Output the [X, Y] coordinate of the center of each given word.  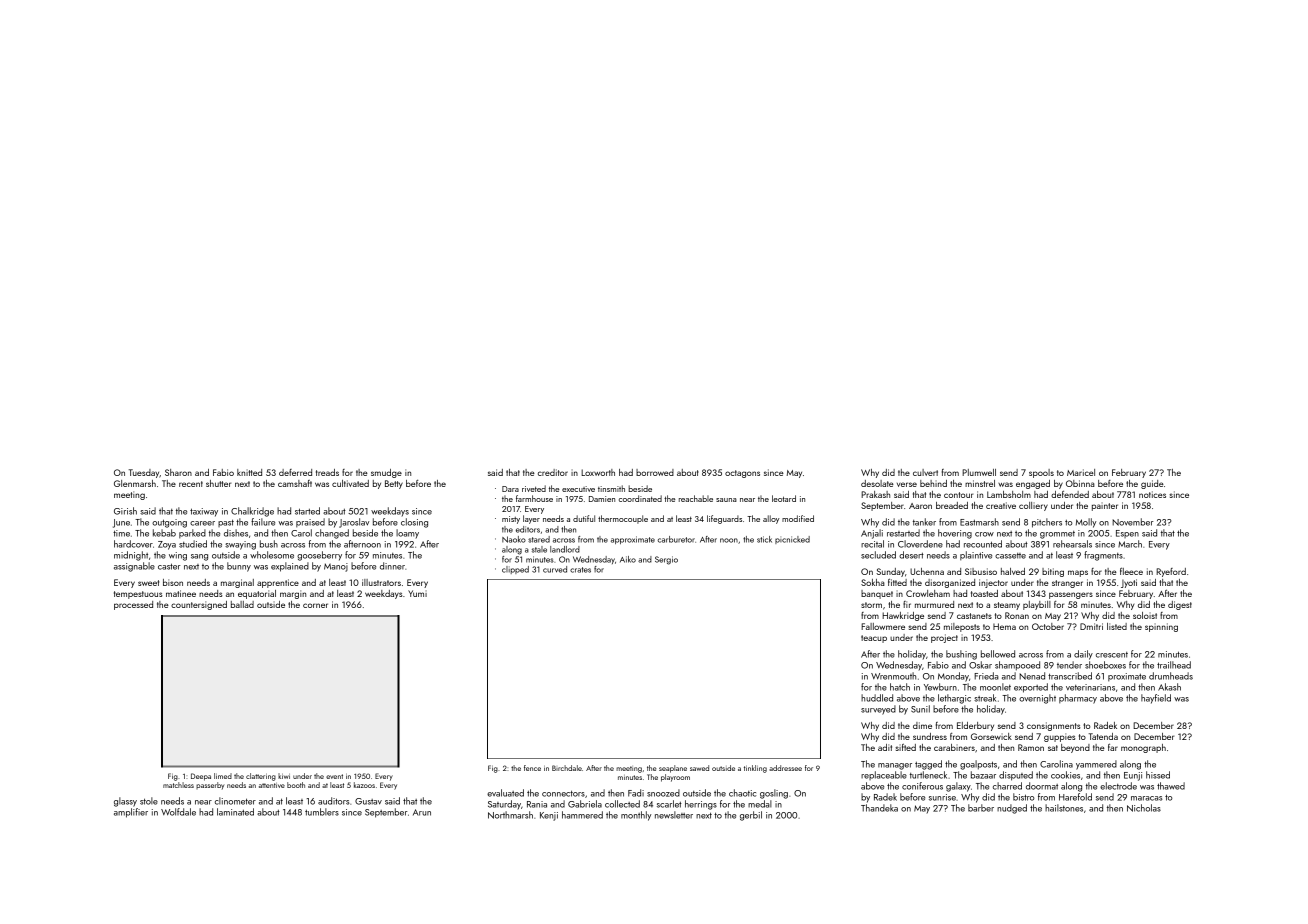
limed [223, 776]
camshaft [295, 483]
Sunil [920, 709]
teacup [874, 639]
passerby [210, 786]
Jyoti [1129, 583]
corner [315, 605]
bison [173, 582]
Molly [1086, 523]
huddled [877, 698]
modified [798, 518]
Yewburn [940, 687]
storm [871, 605]
